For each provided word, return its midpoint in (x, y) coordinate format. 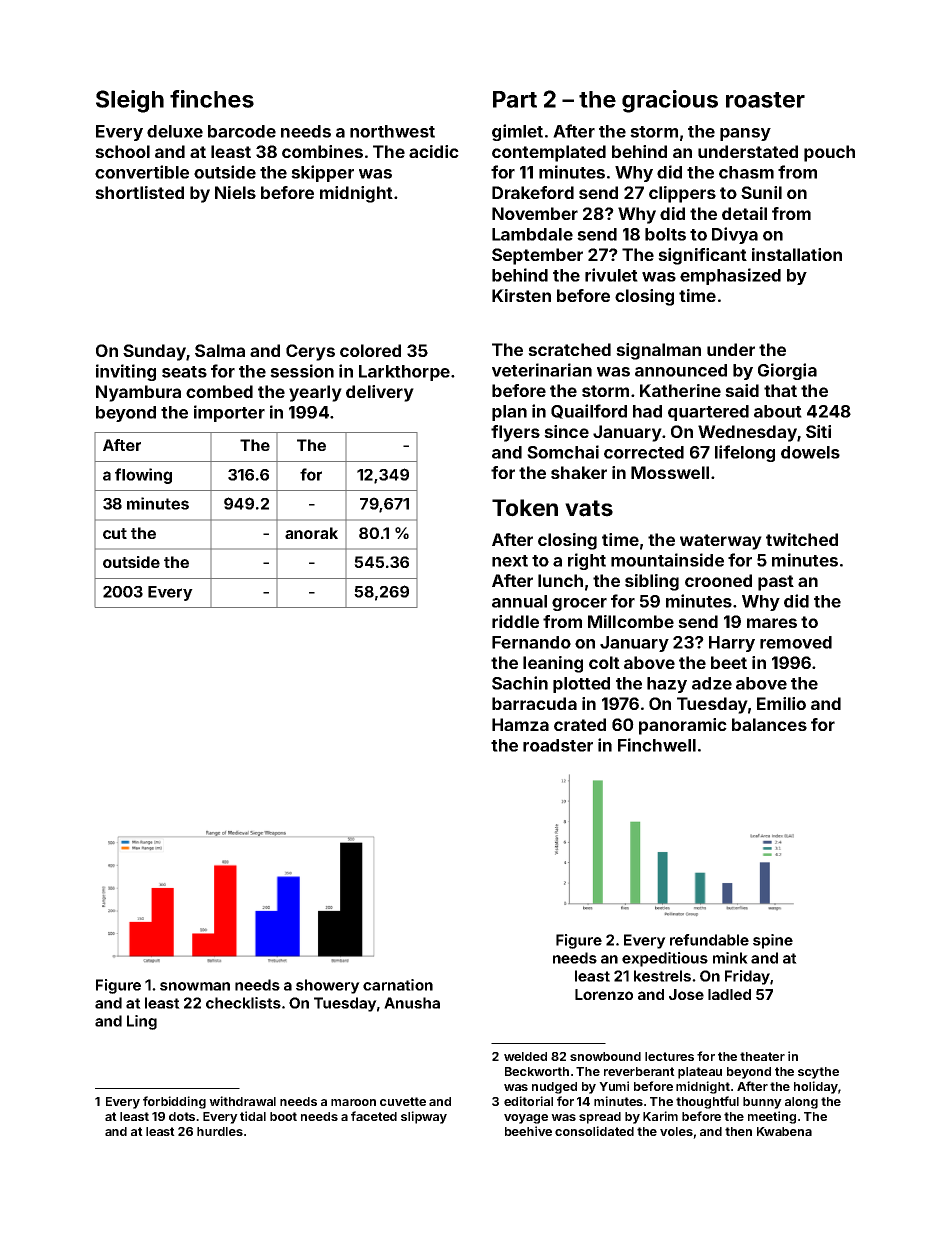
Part (515, 99)
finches (212, 99)
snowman (195, 986)
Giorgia (787, 371)
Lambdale (532, 234)
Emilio (781, 703)
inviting (126, 372)
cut (115, 533)
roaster (765, 100)
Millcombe (631, 621)
